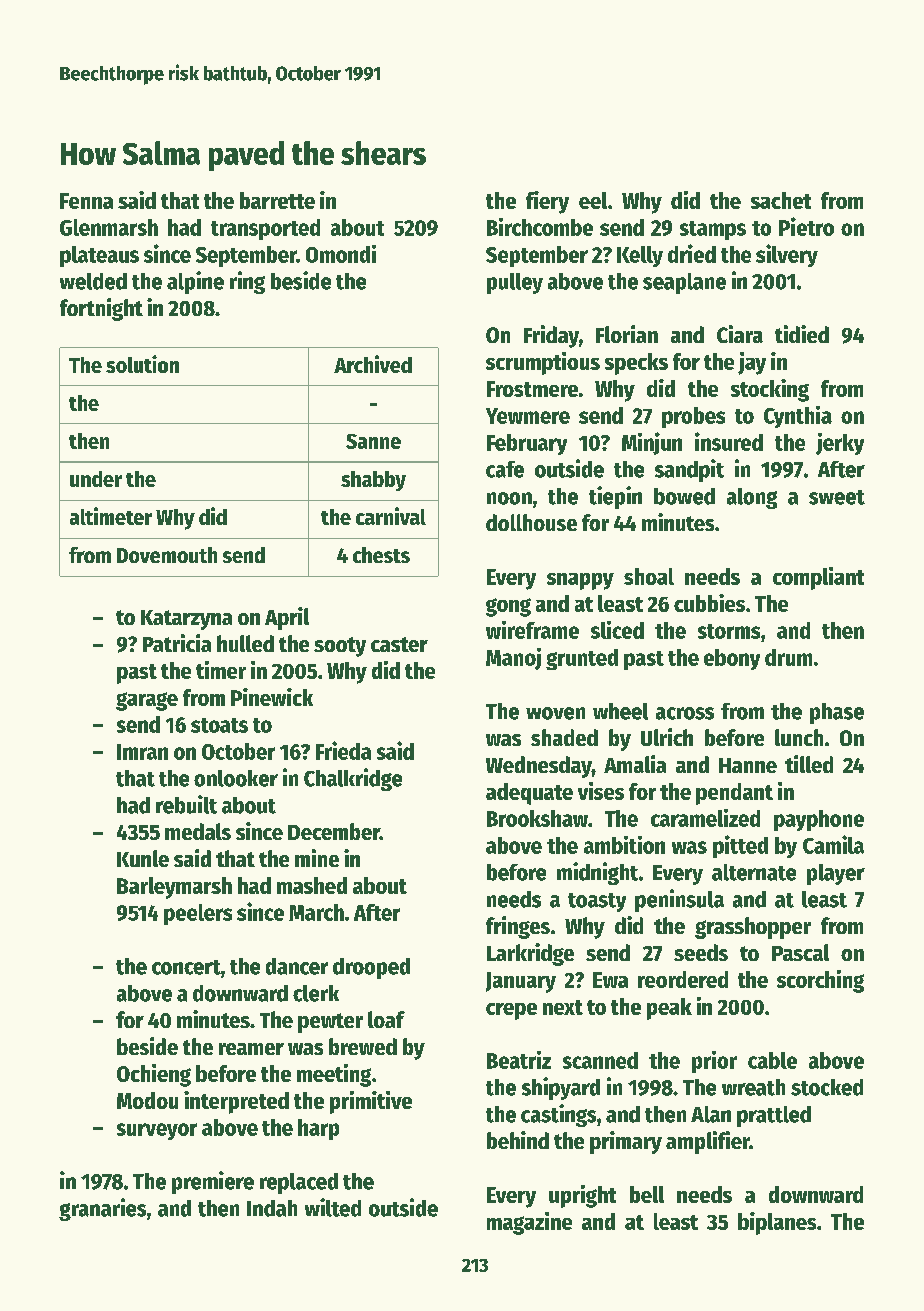  I want to click on Yewmere, so click(528, 416).
